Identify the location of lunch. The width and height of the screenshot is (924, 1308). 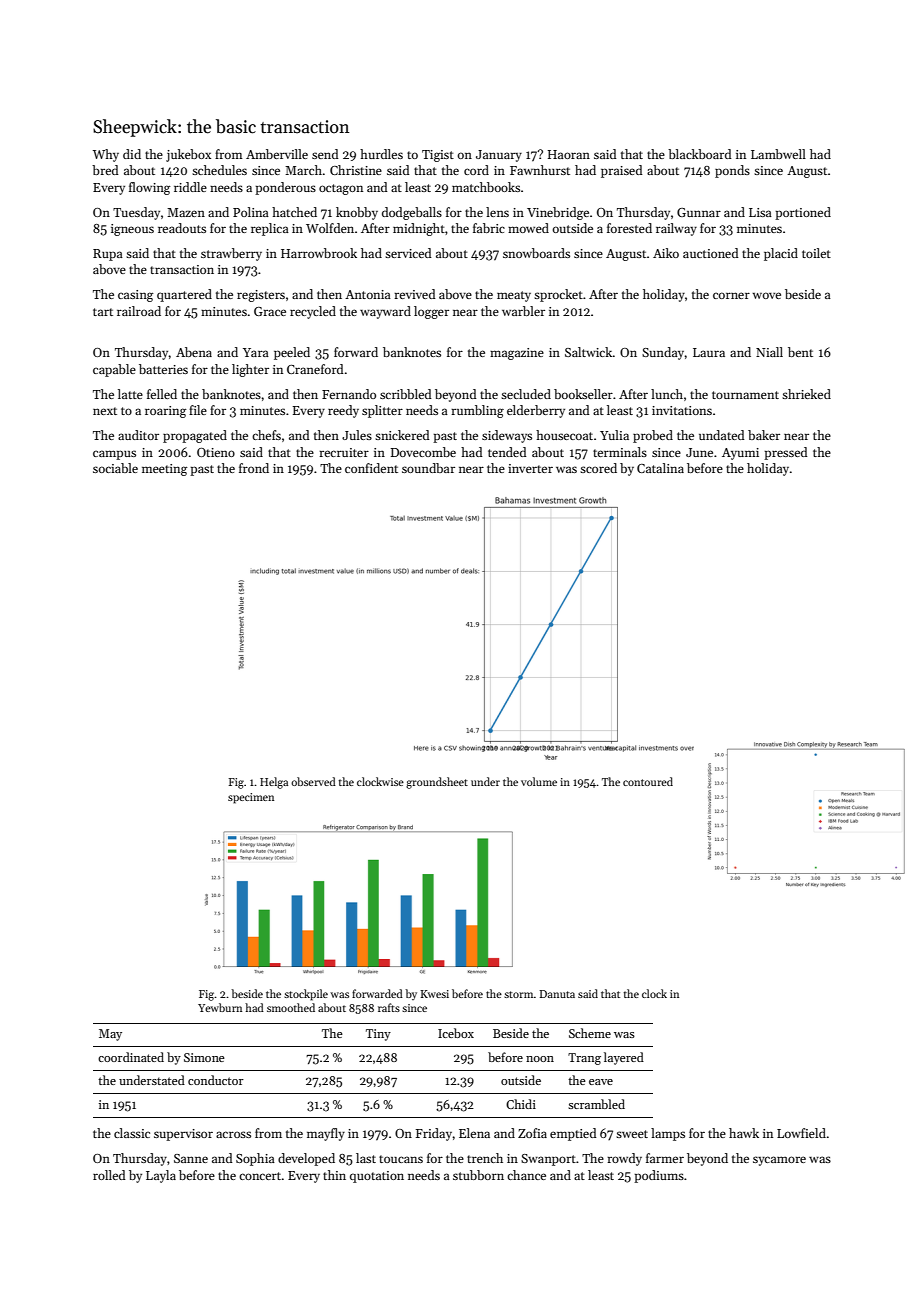
(667, 394).
